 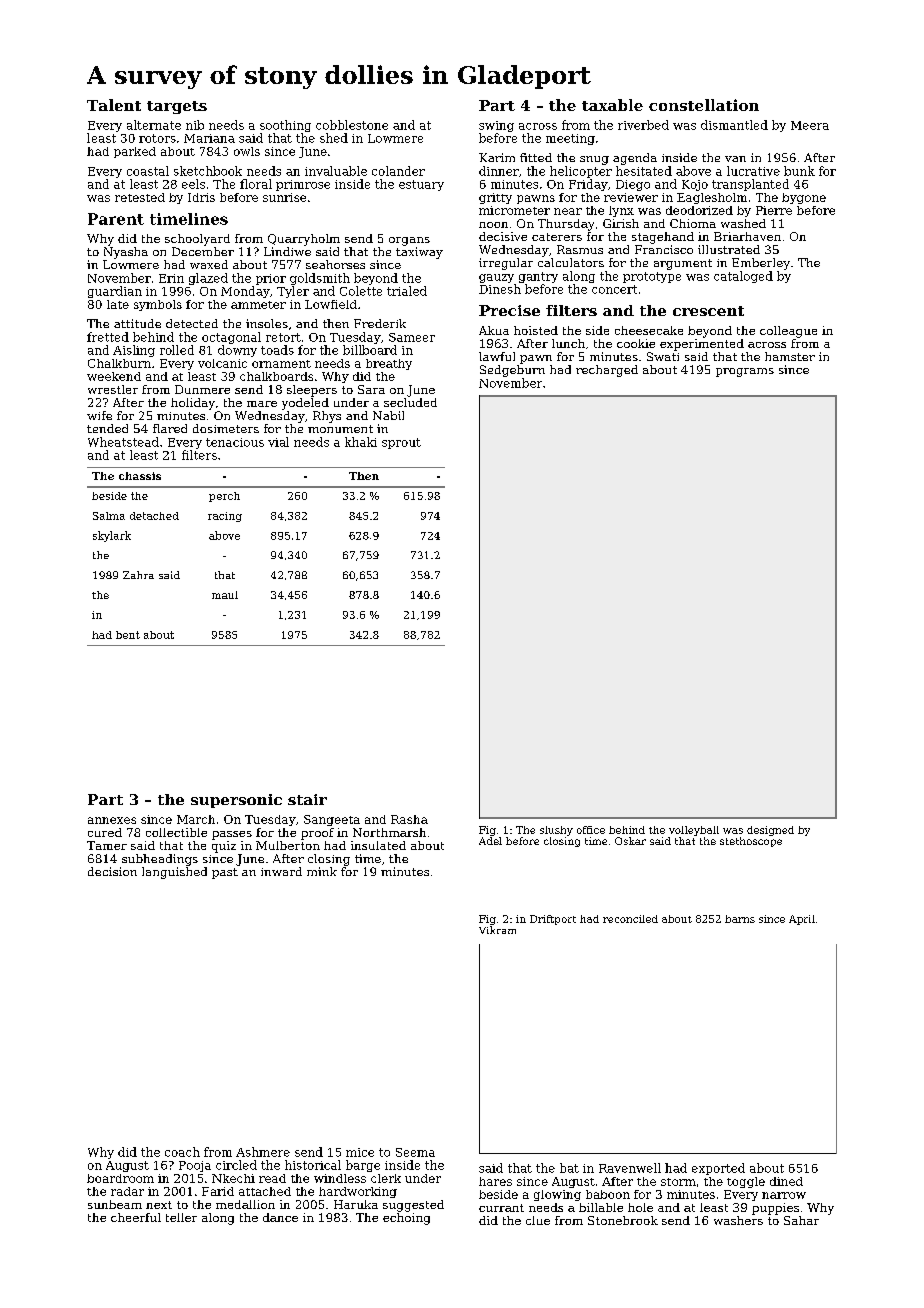 What do you see at coordinates (761, 264) in the screenshot?
I see `Emberley` at bounding box center [761, 264].
